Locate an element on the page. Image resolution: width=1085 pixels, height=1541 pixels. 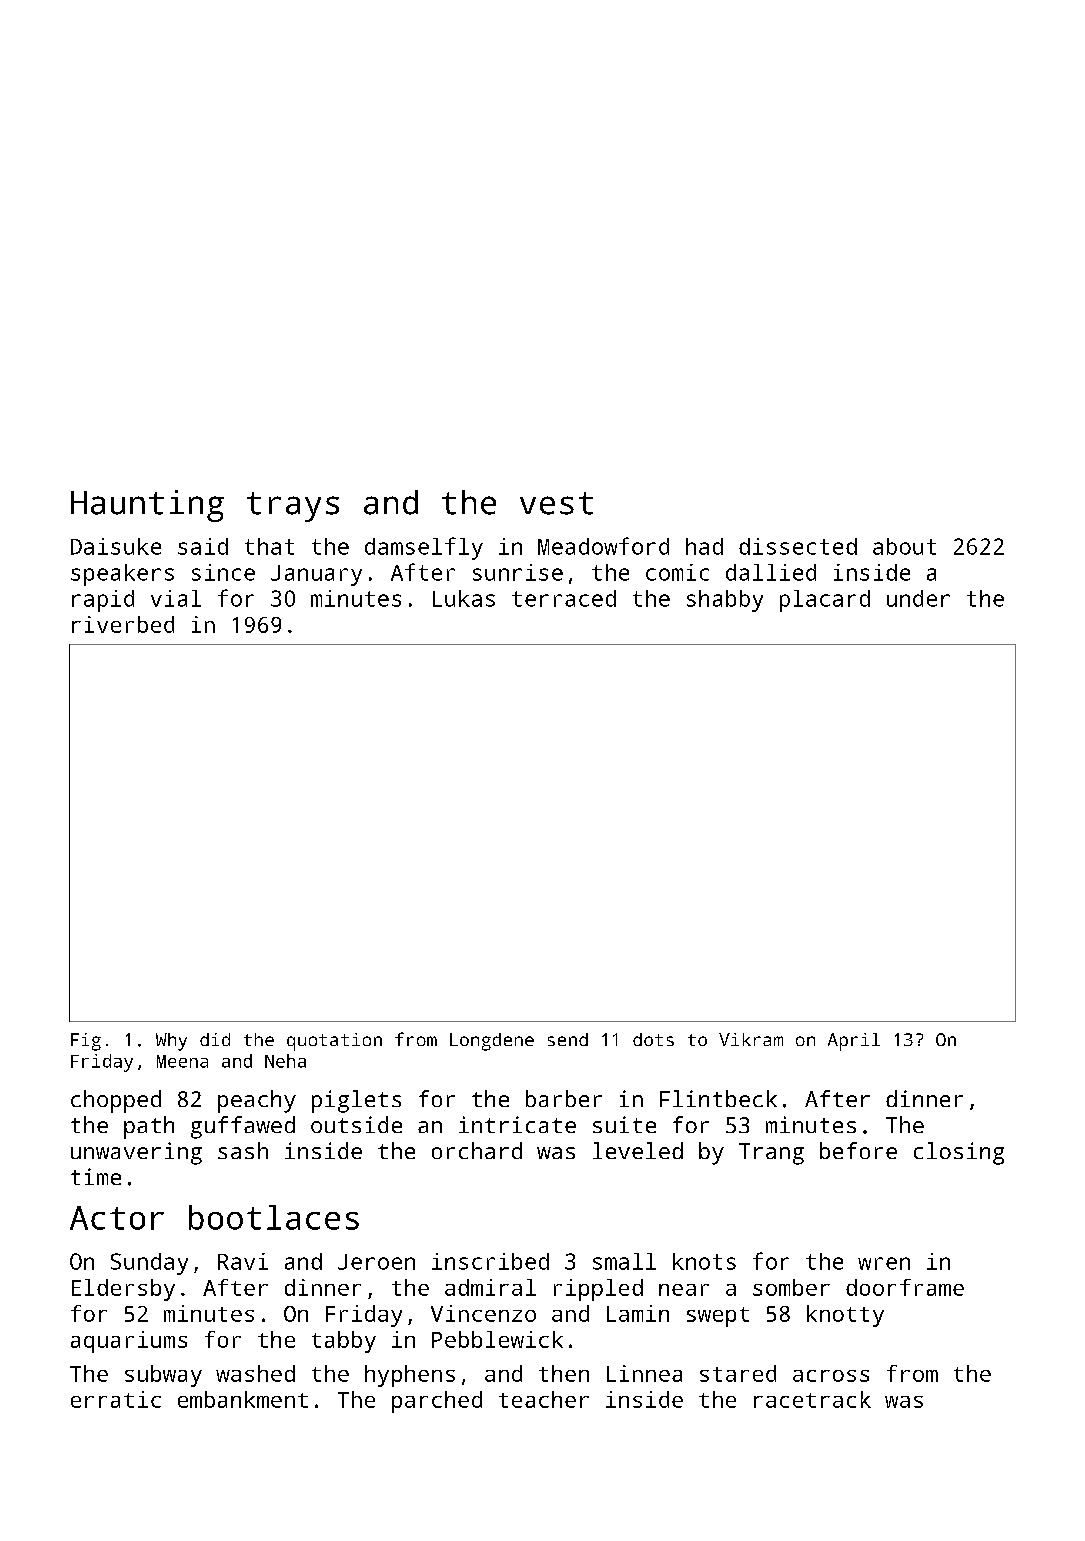
teacher is located at coordinates (544, 1399).
